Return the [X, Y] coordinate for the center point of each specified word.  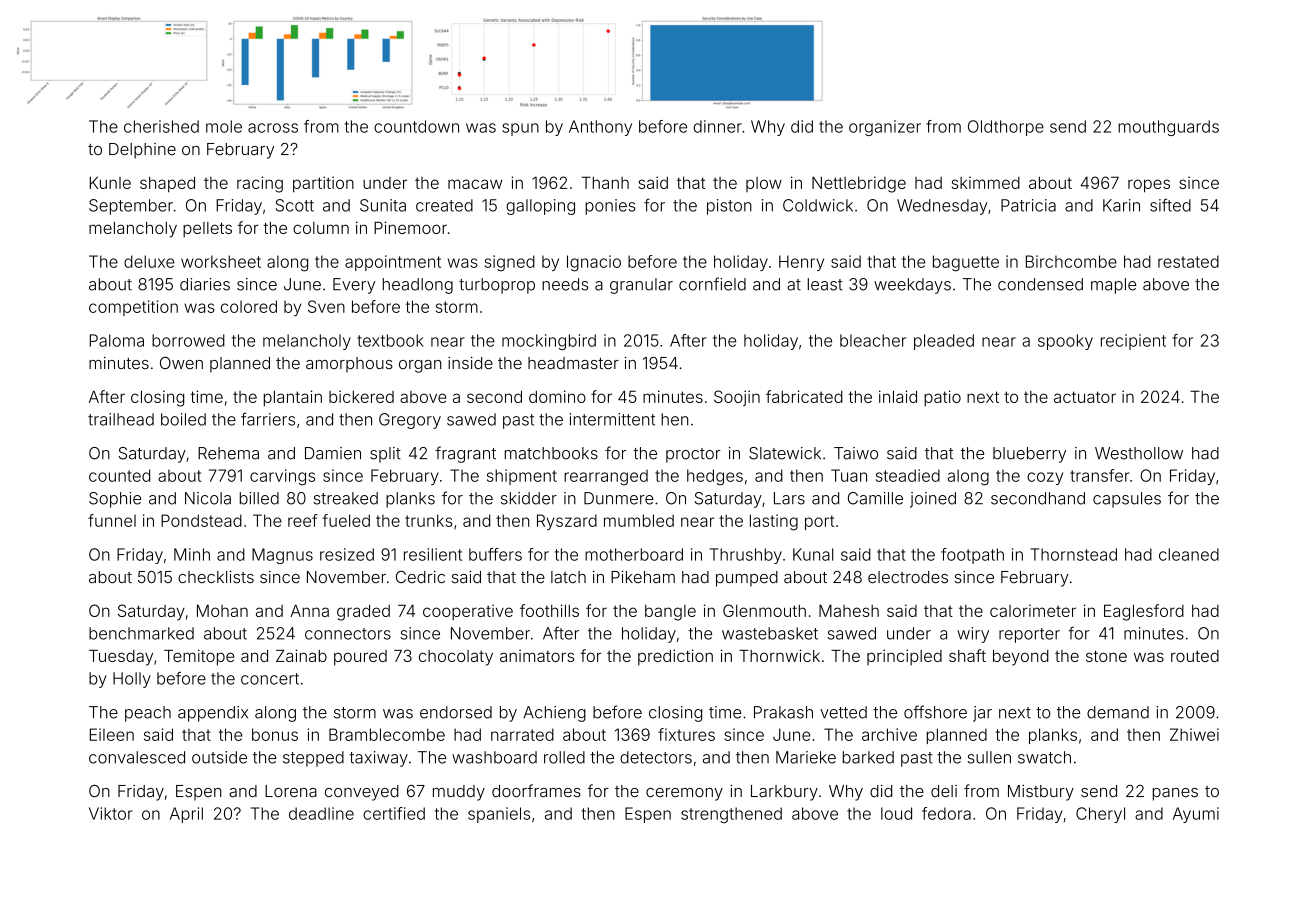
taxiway [378, 759]
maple [1113, 286]
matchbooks [551, 453]
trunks [428, 520]
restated [1188, 261]
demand [1118, 712]
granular [641, 286]
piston [729, 207]
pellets [207, 230]
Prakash [783, 712]
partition [323, 184]
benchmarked [141, 633]
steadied [908, 475]
